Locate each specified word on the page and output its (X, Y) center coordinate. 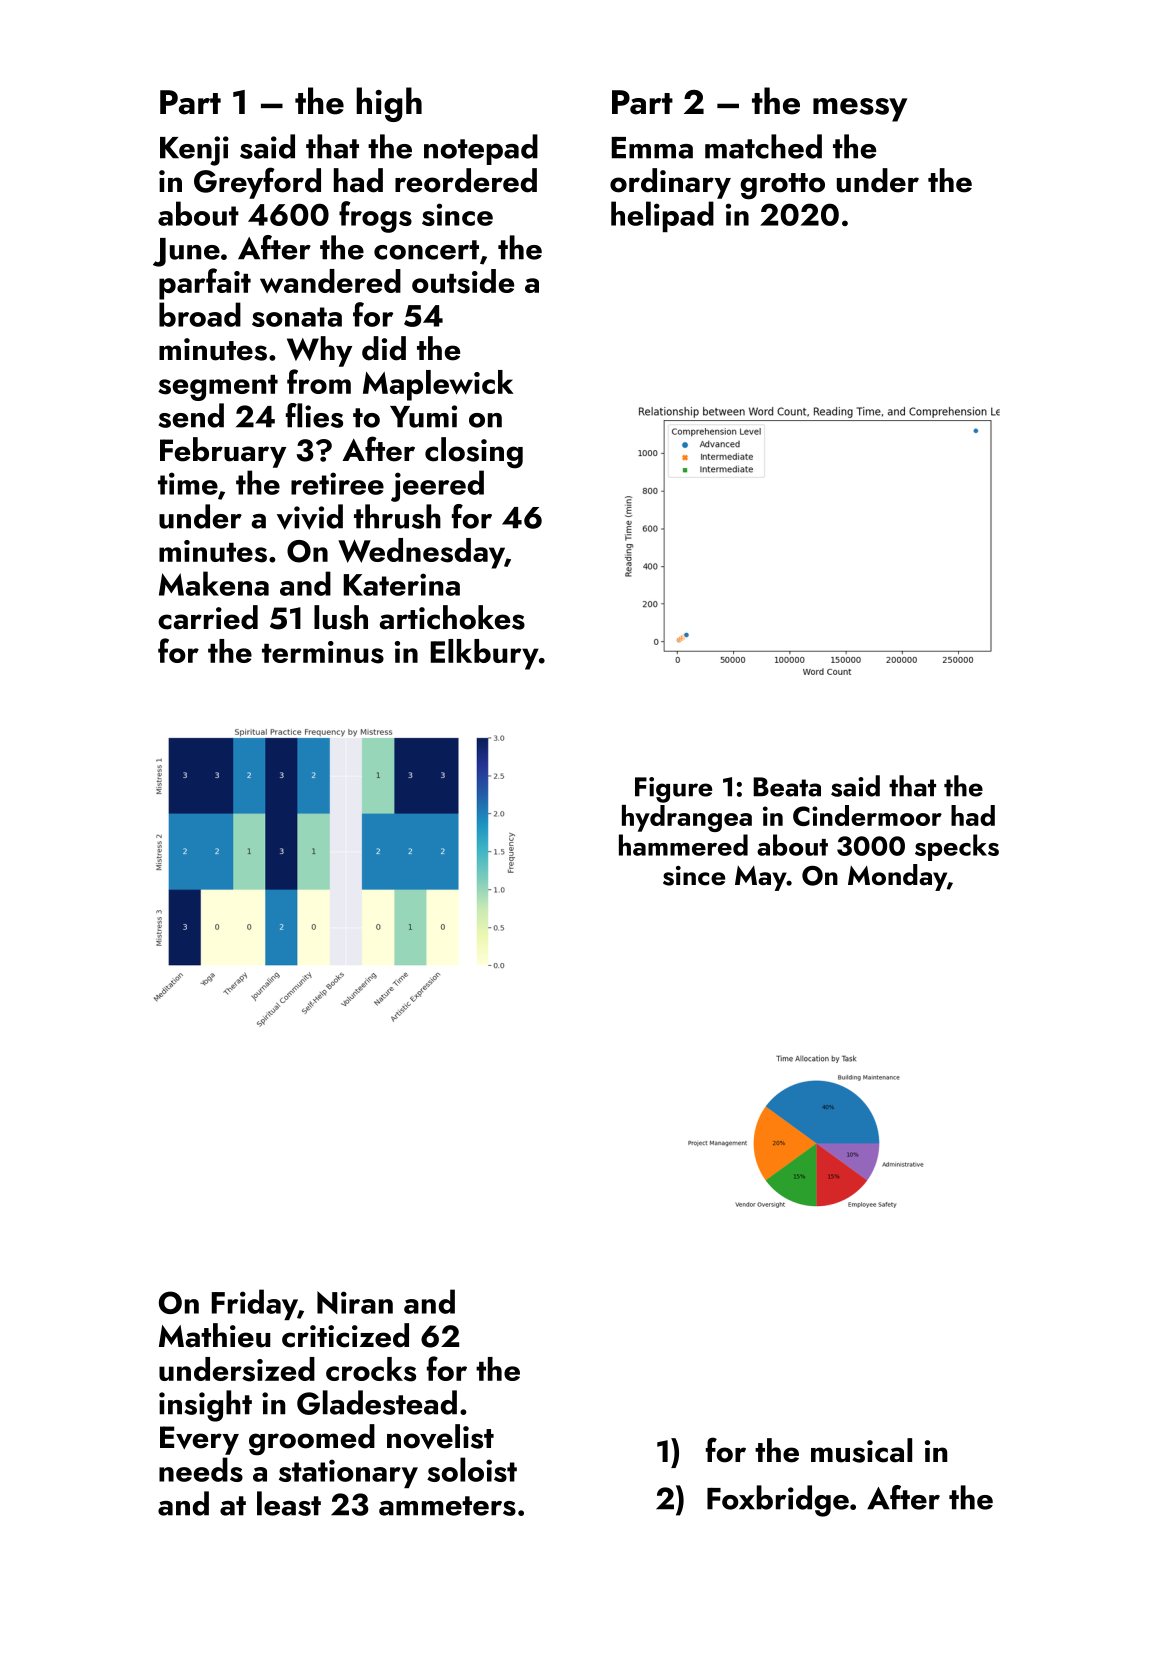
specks (957, 847)
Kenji (194, 151)
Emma (652, 148)
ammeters (447, 1506)
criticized (345, 1335)
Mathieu (214, 1335)
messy (860, 110)
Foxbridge (778, 1501)
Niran (355, 1302)
